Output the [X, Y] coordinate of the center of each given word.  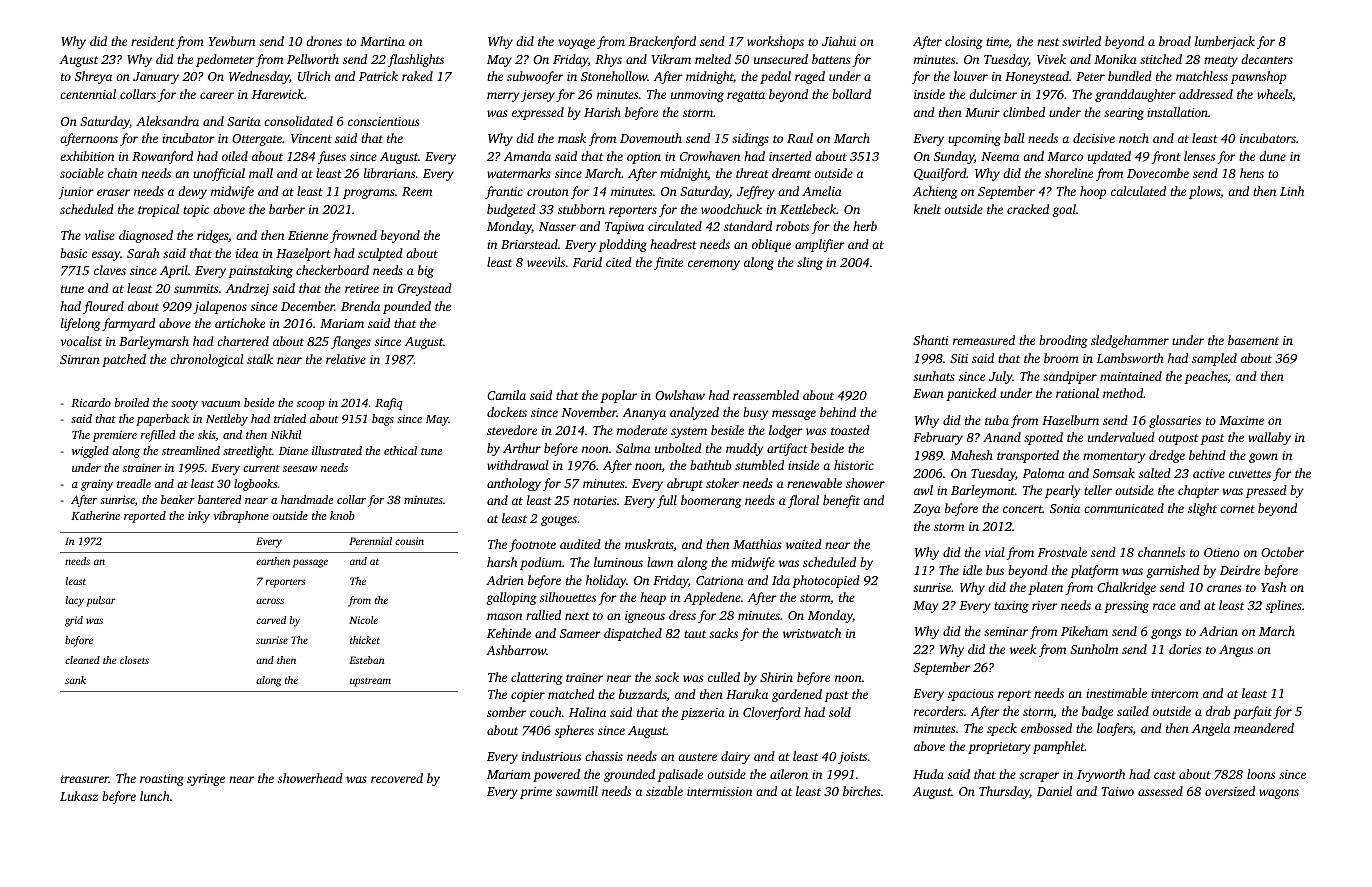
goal [1064, 210]
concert [1023, 509]
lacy [75, 601]
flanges [351, 342]
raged [810, 77]
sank [75, 680]
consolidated [298, 121]
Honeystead [1037, 77]
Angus [1236, 651]
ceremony [714, 265]
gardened [797, 695]
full [667, 501]
